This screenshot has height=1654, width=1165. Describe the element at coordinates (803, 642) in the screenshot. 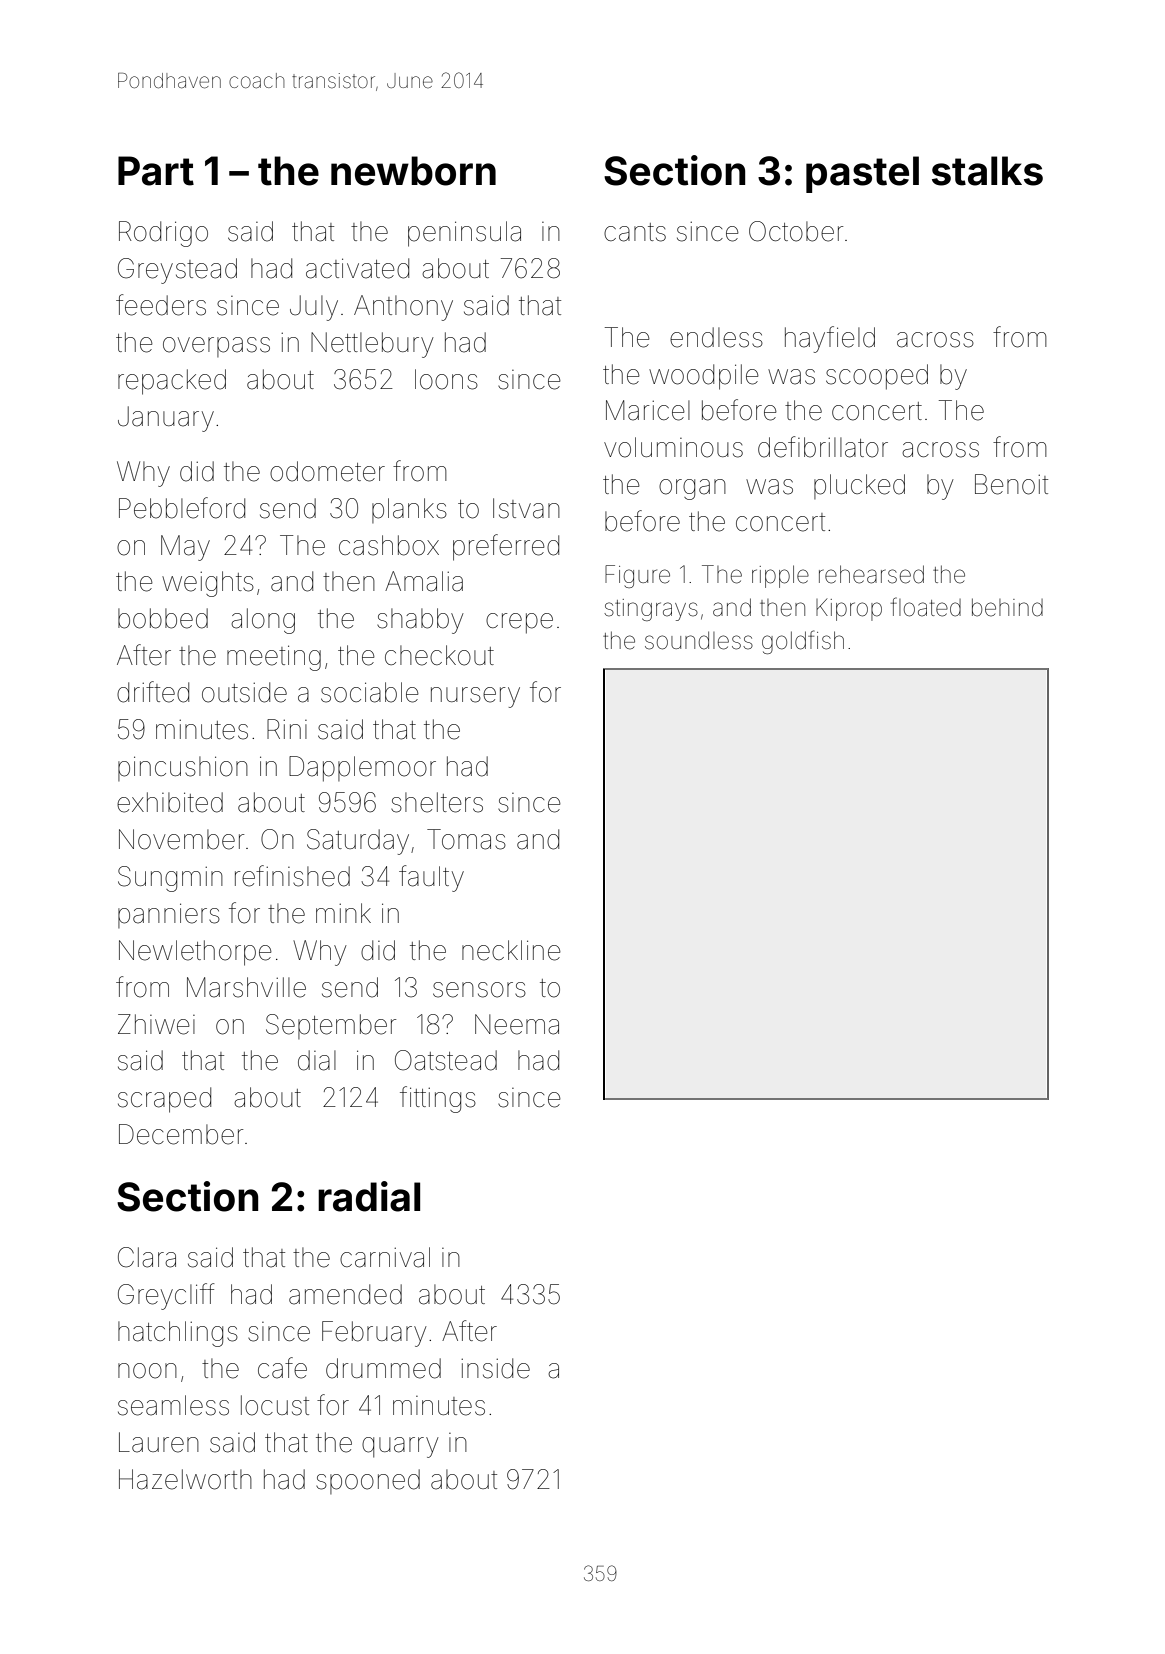

I see `goldfish` at that location.
